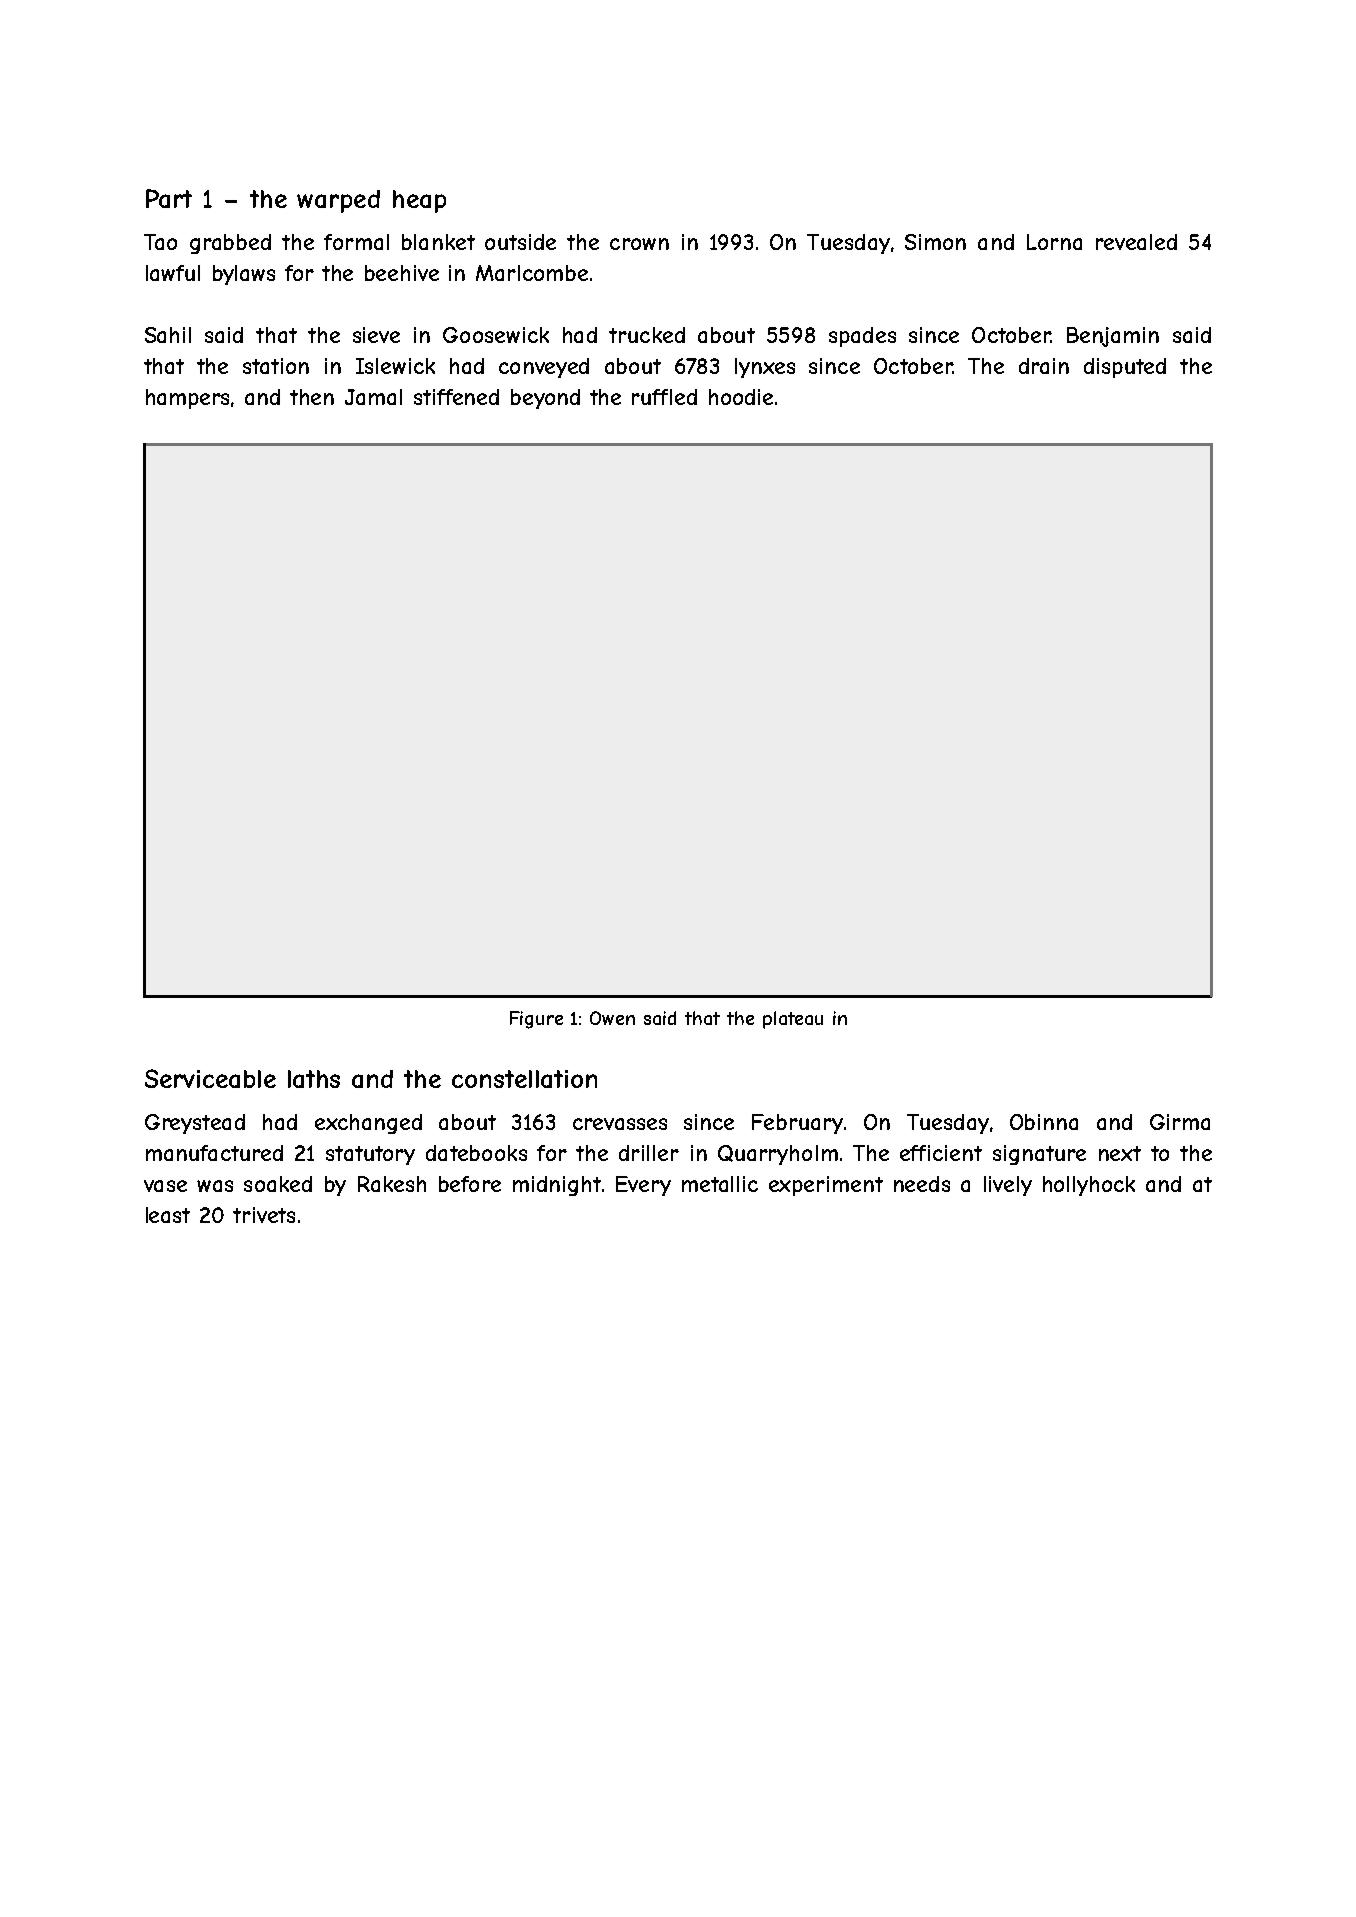 The width and height of the screenshot is (1356, 1917). Describe the element at coordinates (741, 397) in the screenshot. I see `hoodie` at that location.
